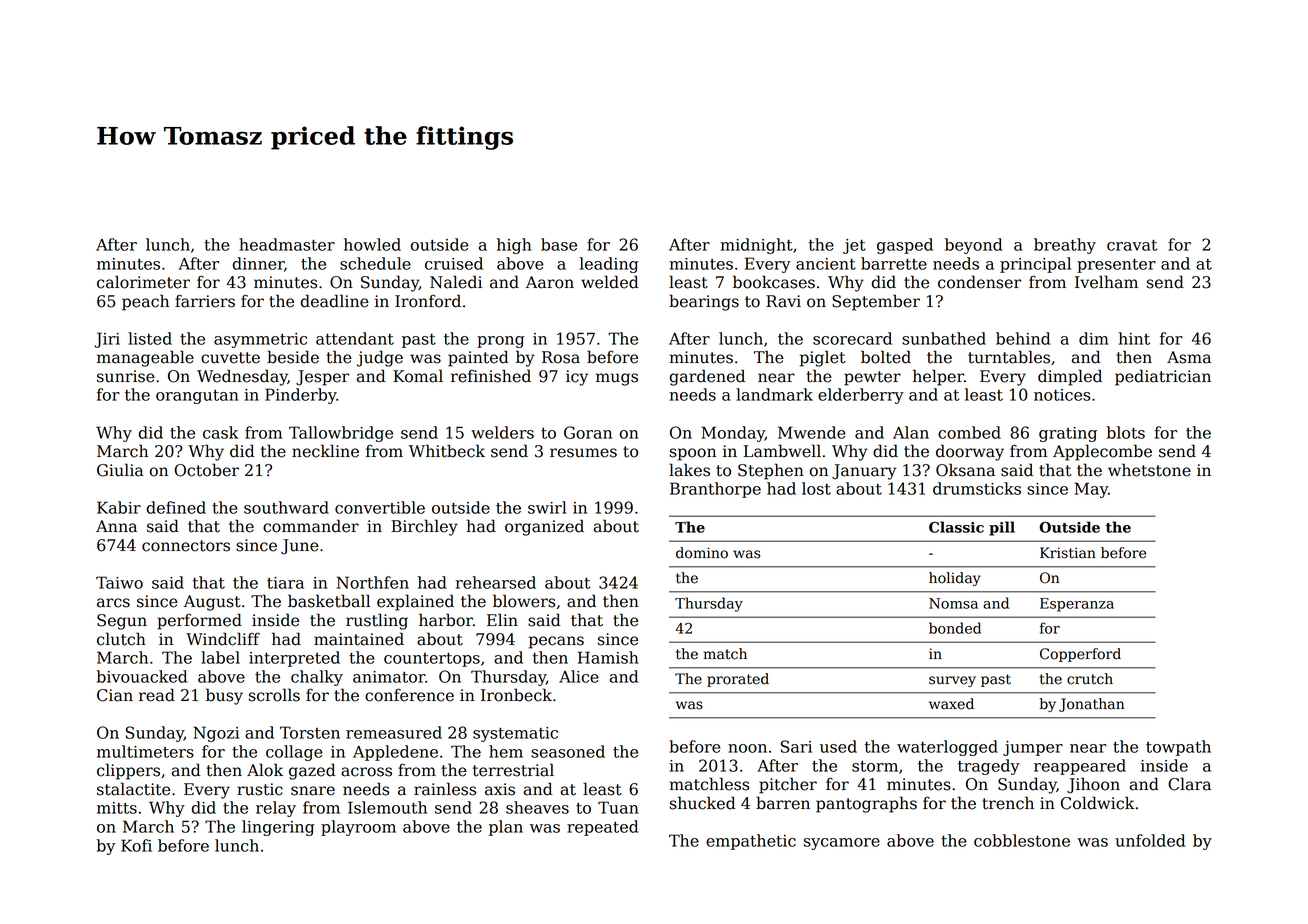 Image resolution: width=1308 pixels, height=924 pixels. Describe the element at coordinates (107, 340) in the page. I see `Jiri` at that location.
